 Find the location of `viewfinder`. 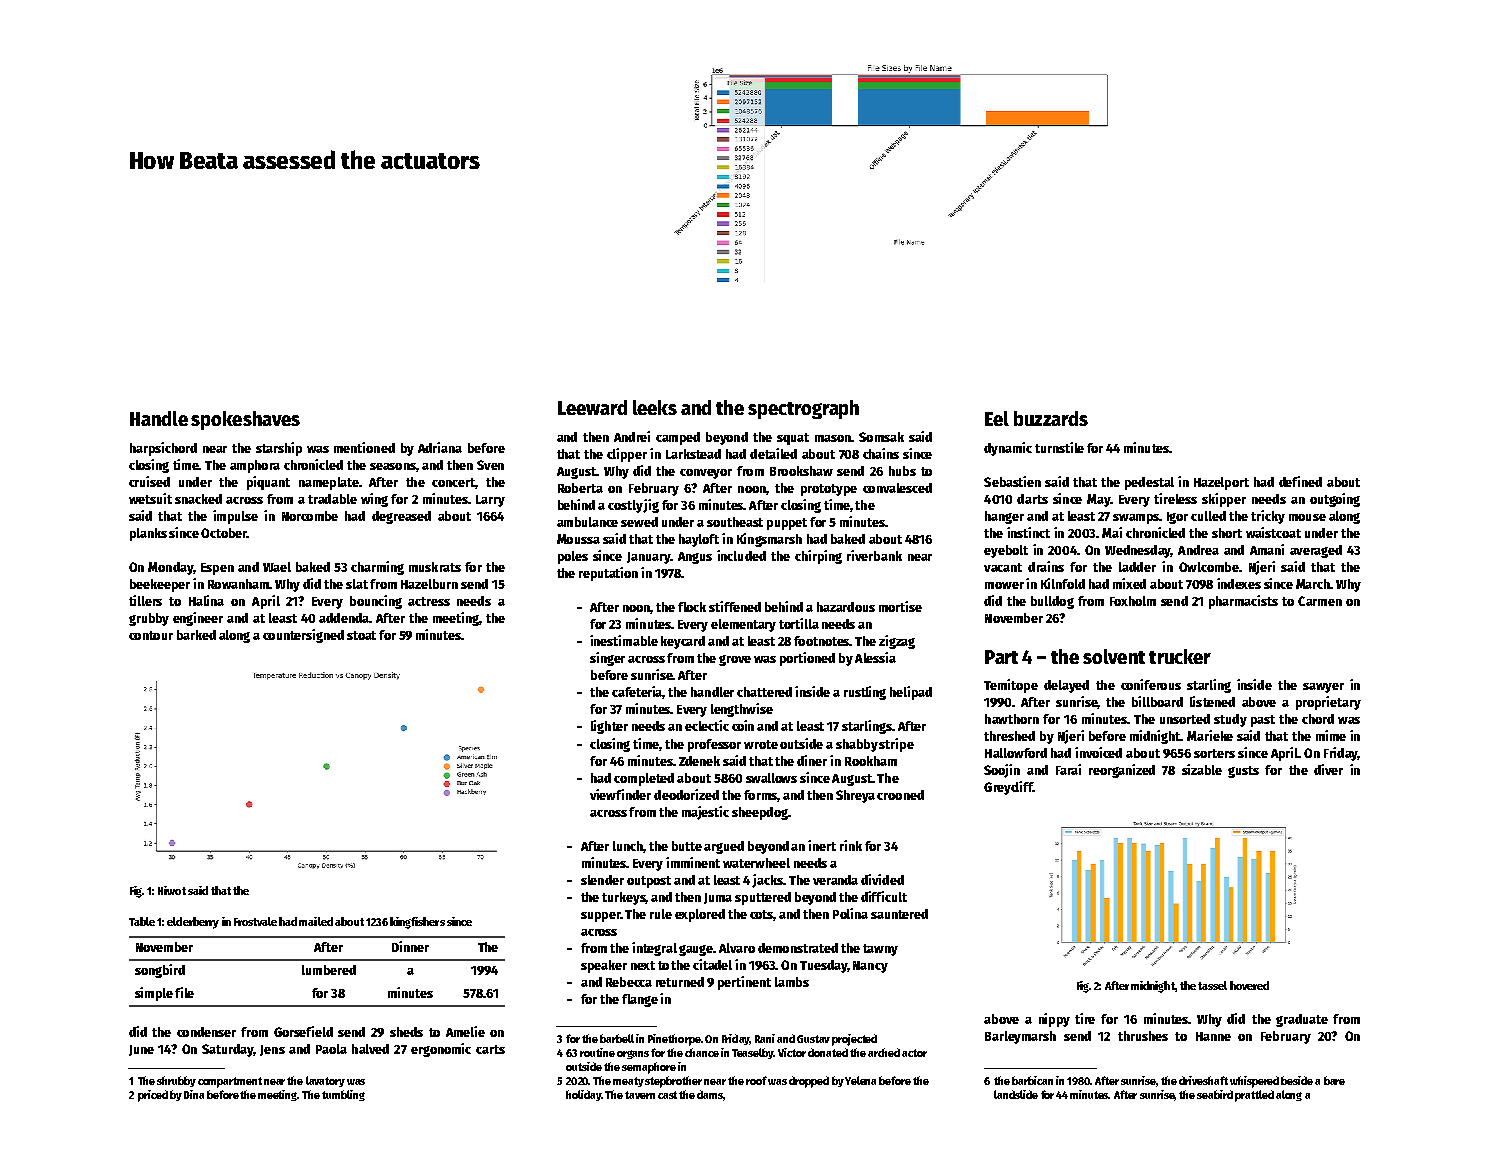

viewfinder is located at coordinates (620, 794).
